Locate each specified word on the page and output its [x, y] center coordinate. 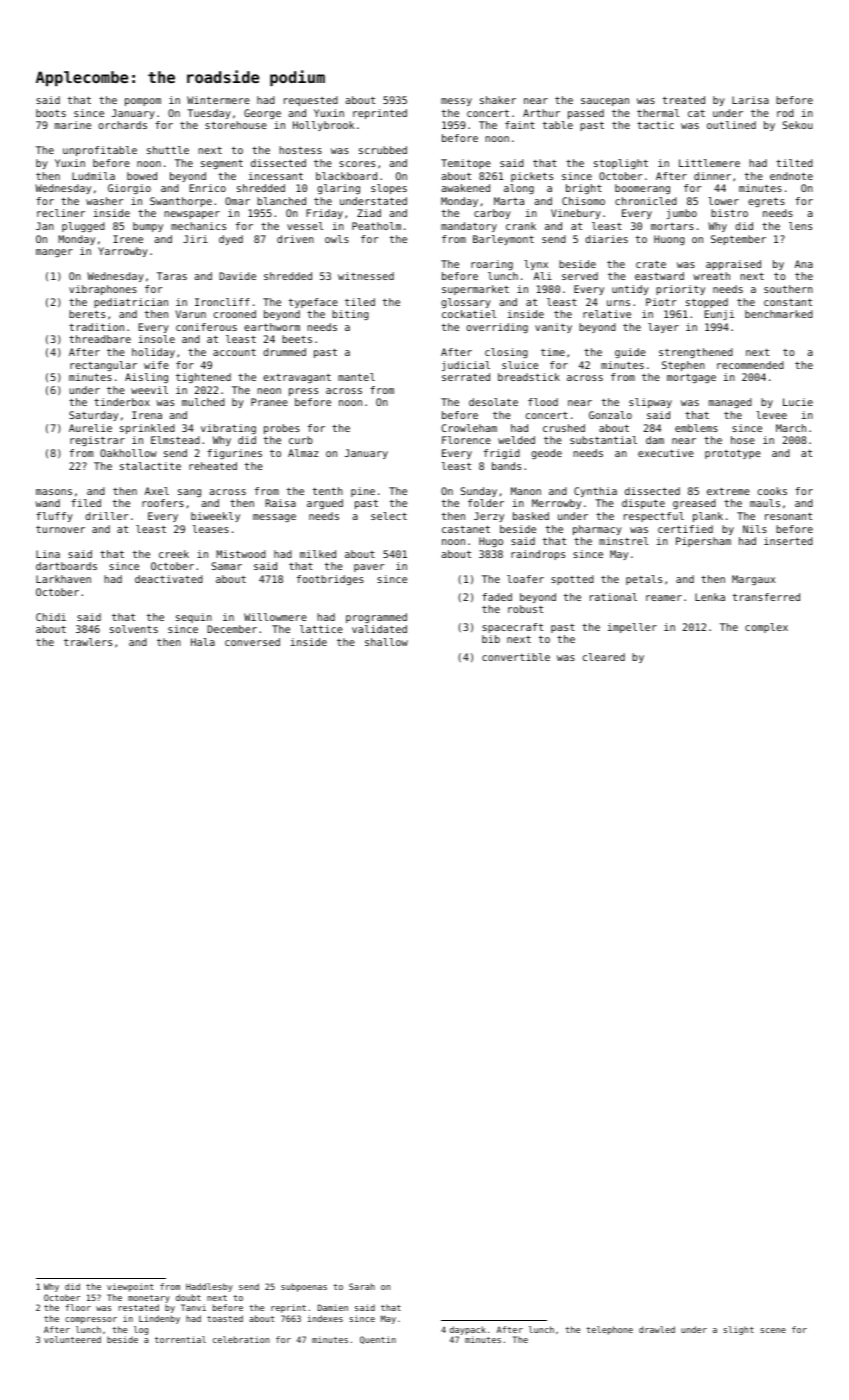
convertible [516, 657]
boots [51, 113]
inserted [788, 541]
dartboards [66, 566]
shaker [498, 100]
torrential [180, 1339]
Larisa [750, 100]
